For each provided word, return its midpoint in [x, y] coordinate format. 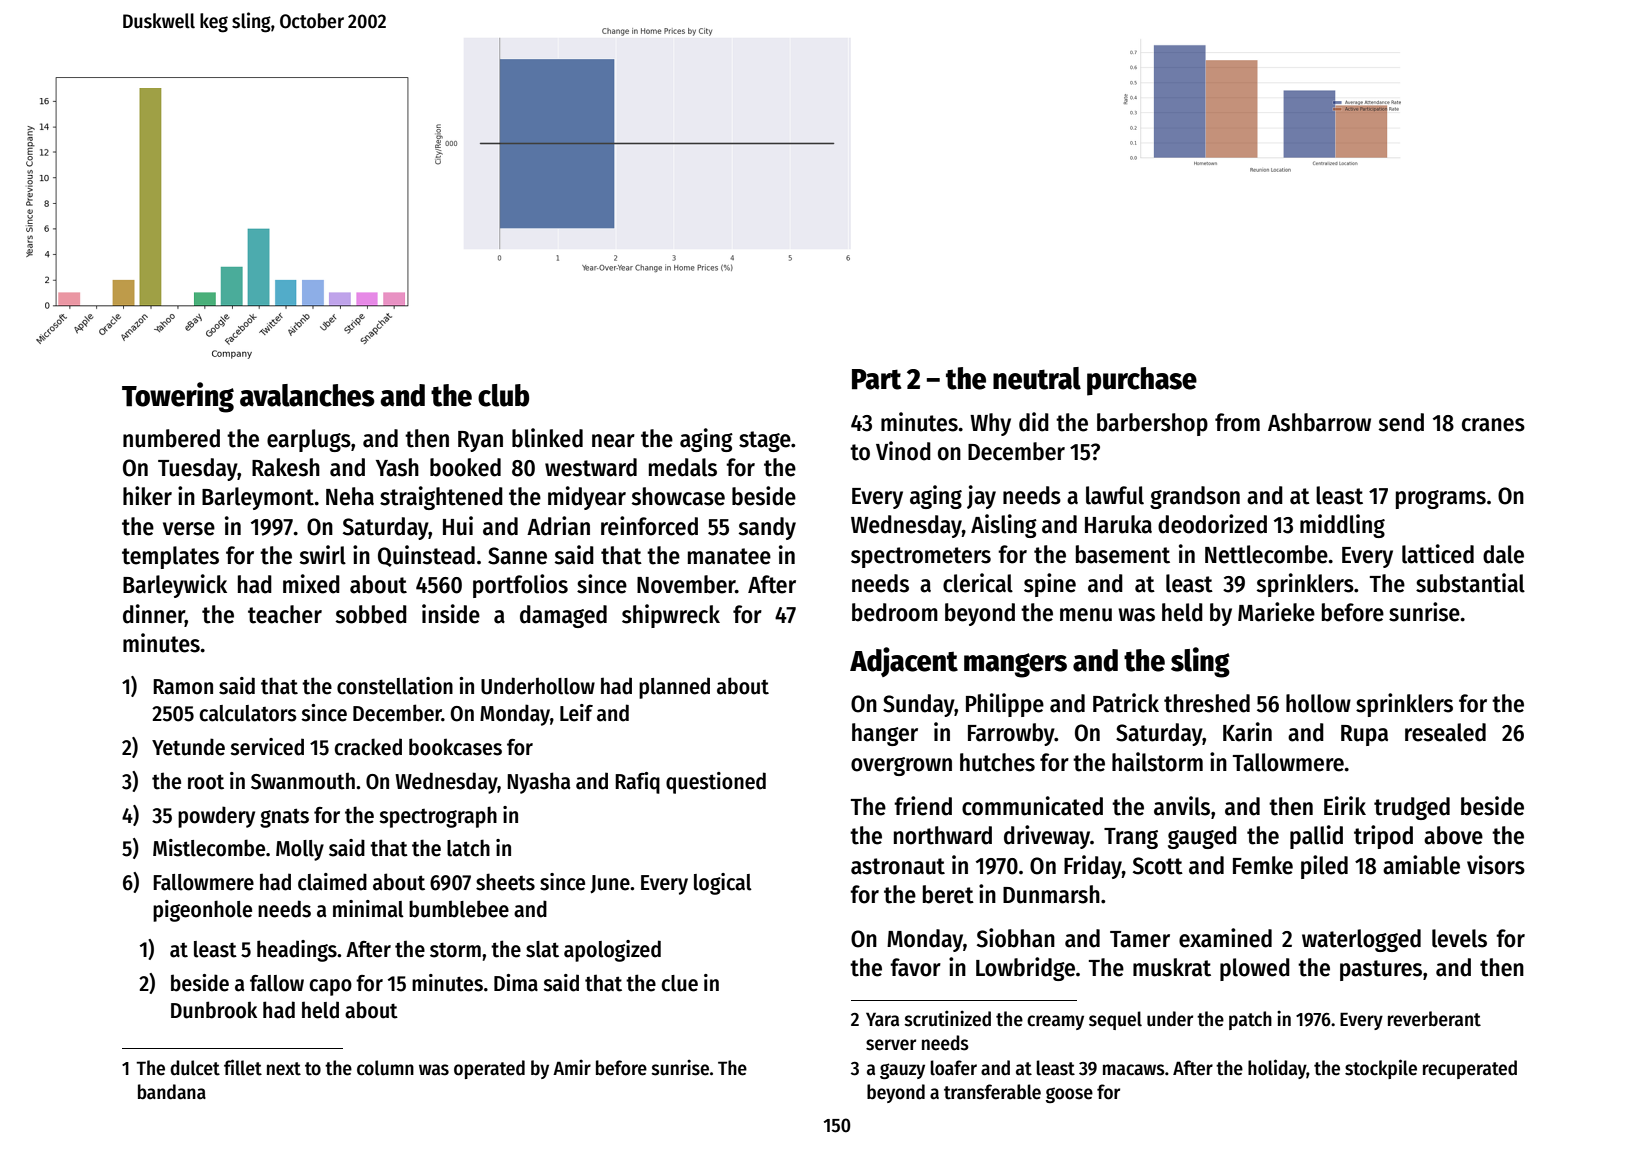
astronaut [898, 866]
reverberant [1434, 1019]
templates [170, 557]
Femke [1263, 865]
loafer [953, 1068]
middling [1342, 526]
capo [330, 987]
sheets [505, 882]
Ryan [480, 441]
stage [765, 441]
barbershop [1152, 424]
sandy [767, 528]
